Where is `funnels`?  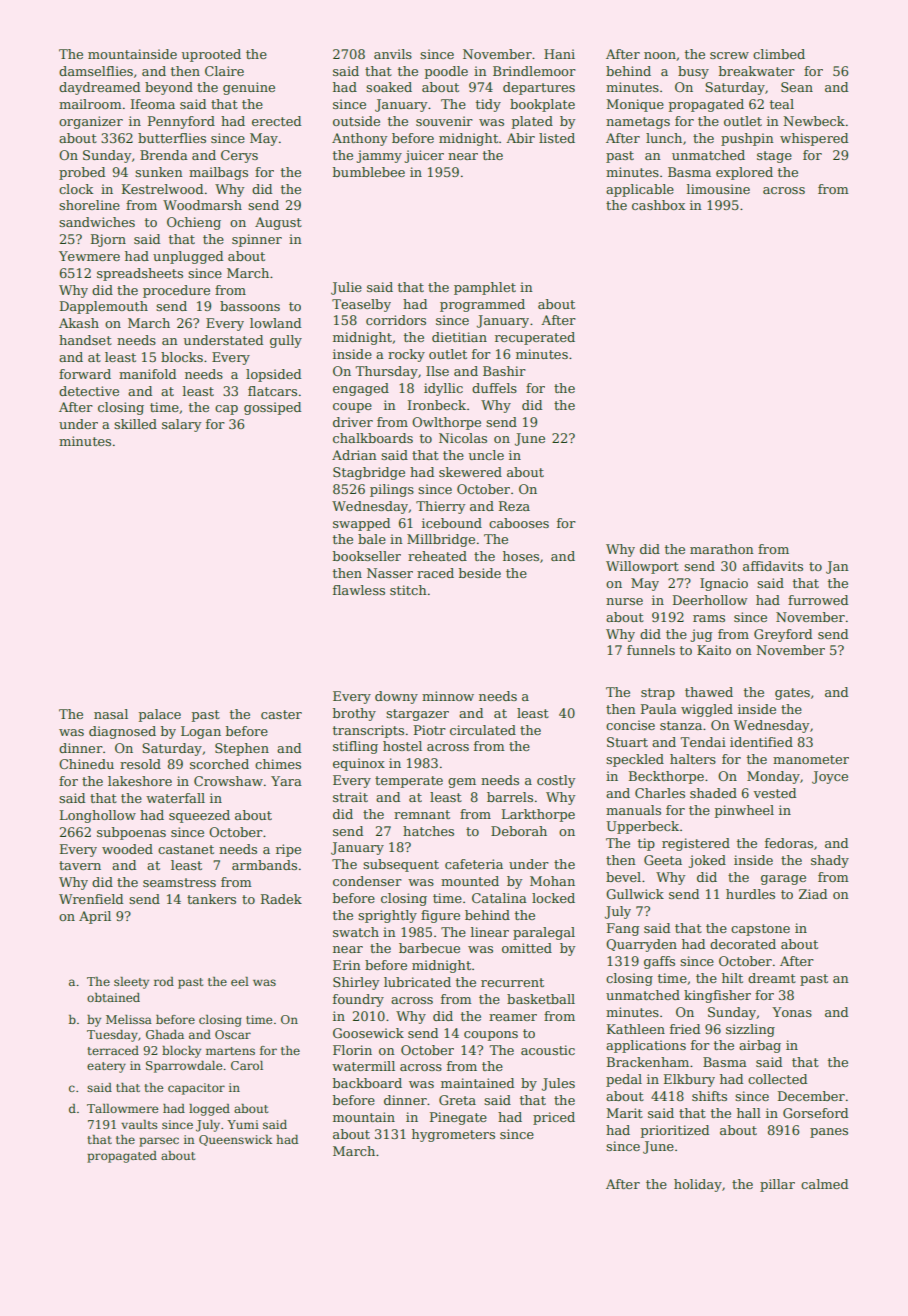 funnels is located at coordinates (651, 650).
